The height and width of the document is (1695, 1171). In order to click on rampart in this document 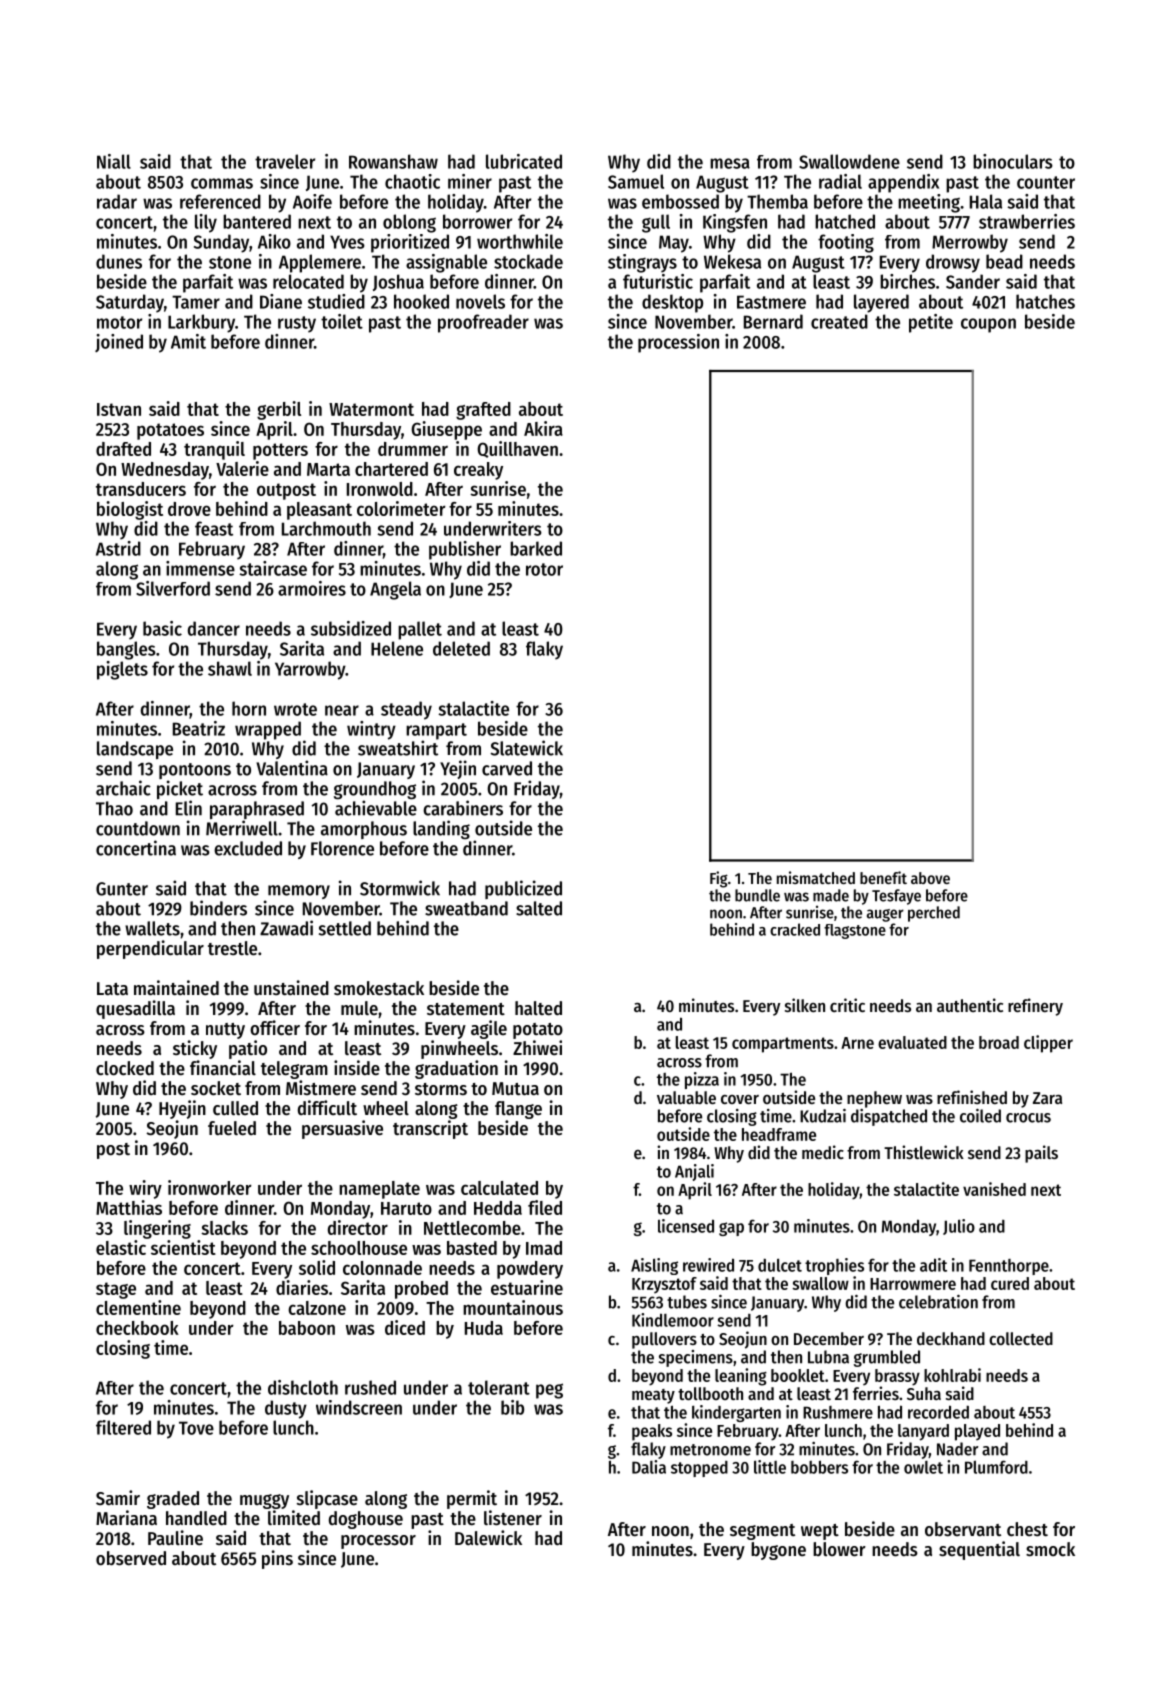, I will do `click(436, 731)`.
